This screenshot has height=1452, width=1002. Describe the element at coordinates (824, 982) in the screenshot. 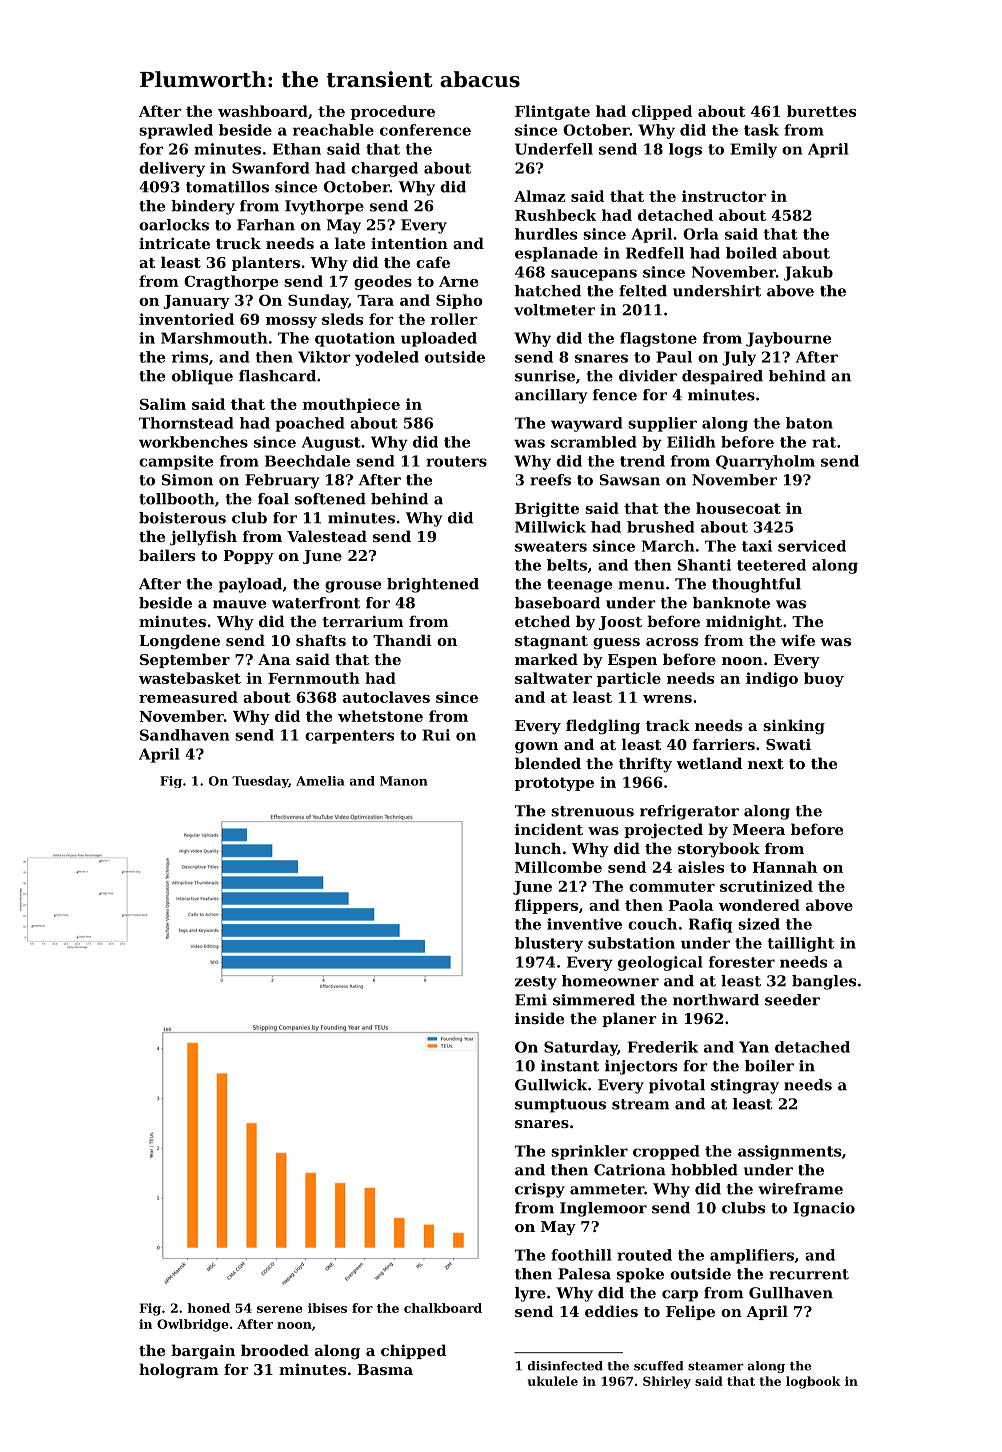

I see `bangles` at that location.
